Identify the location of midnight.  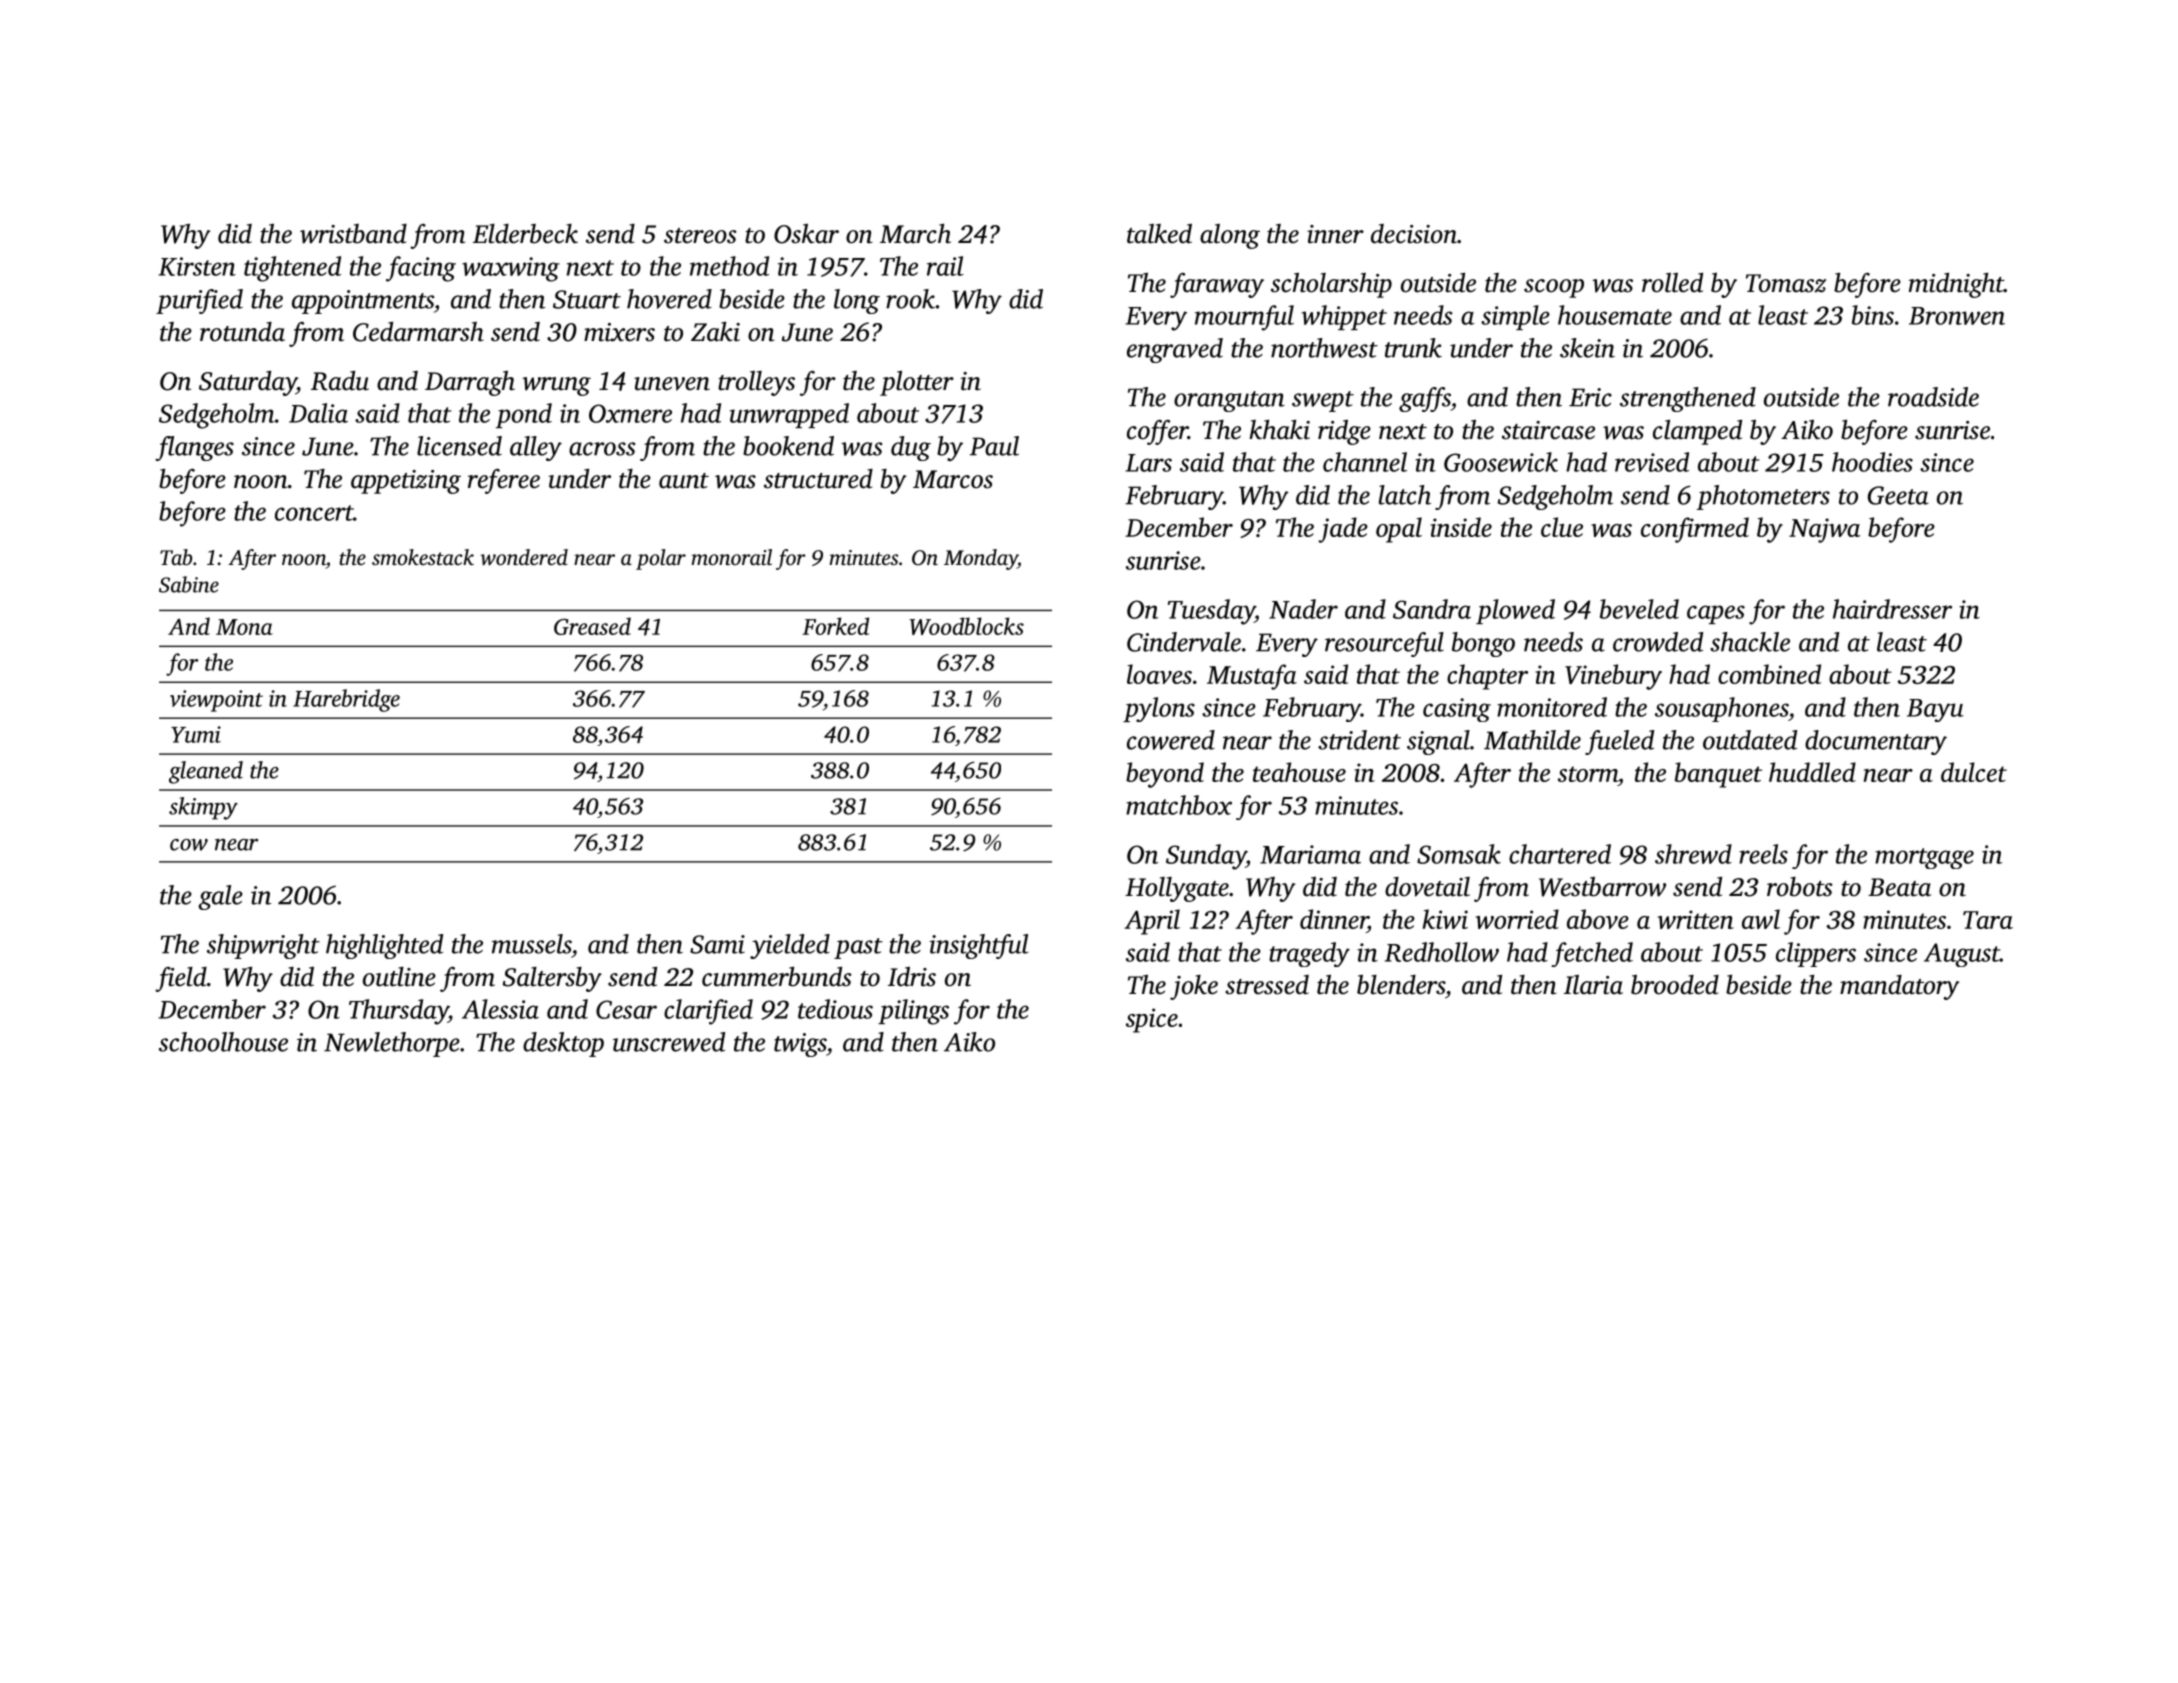
(1956, 285).
